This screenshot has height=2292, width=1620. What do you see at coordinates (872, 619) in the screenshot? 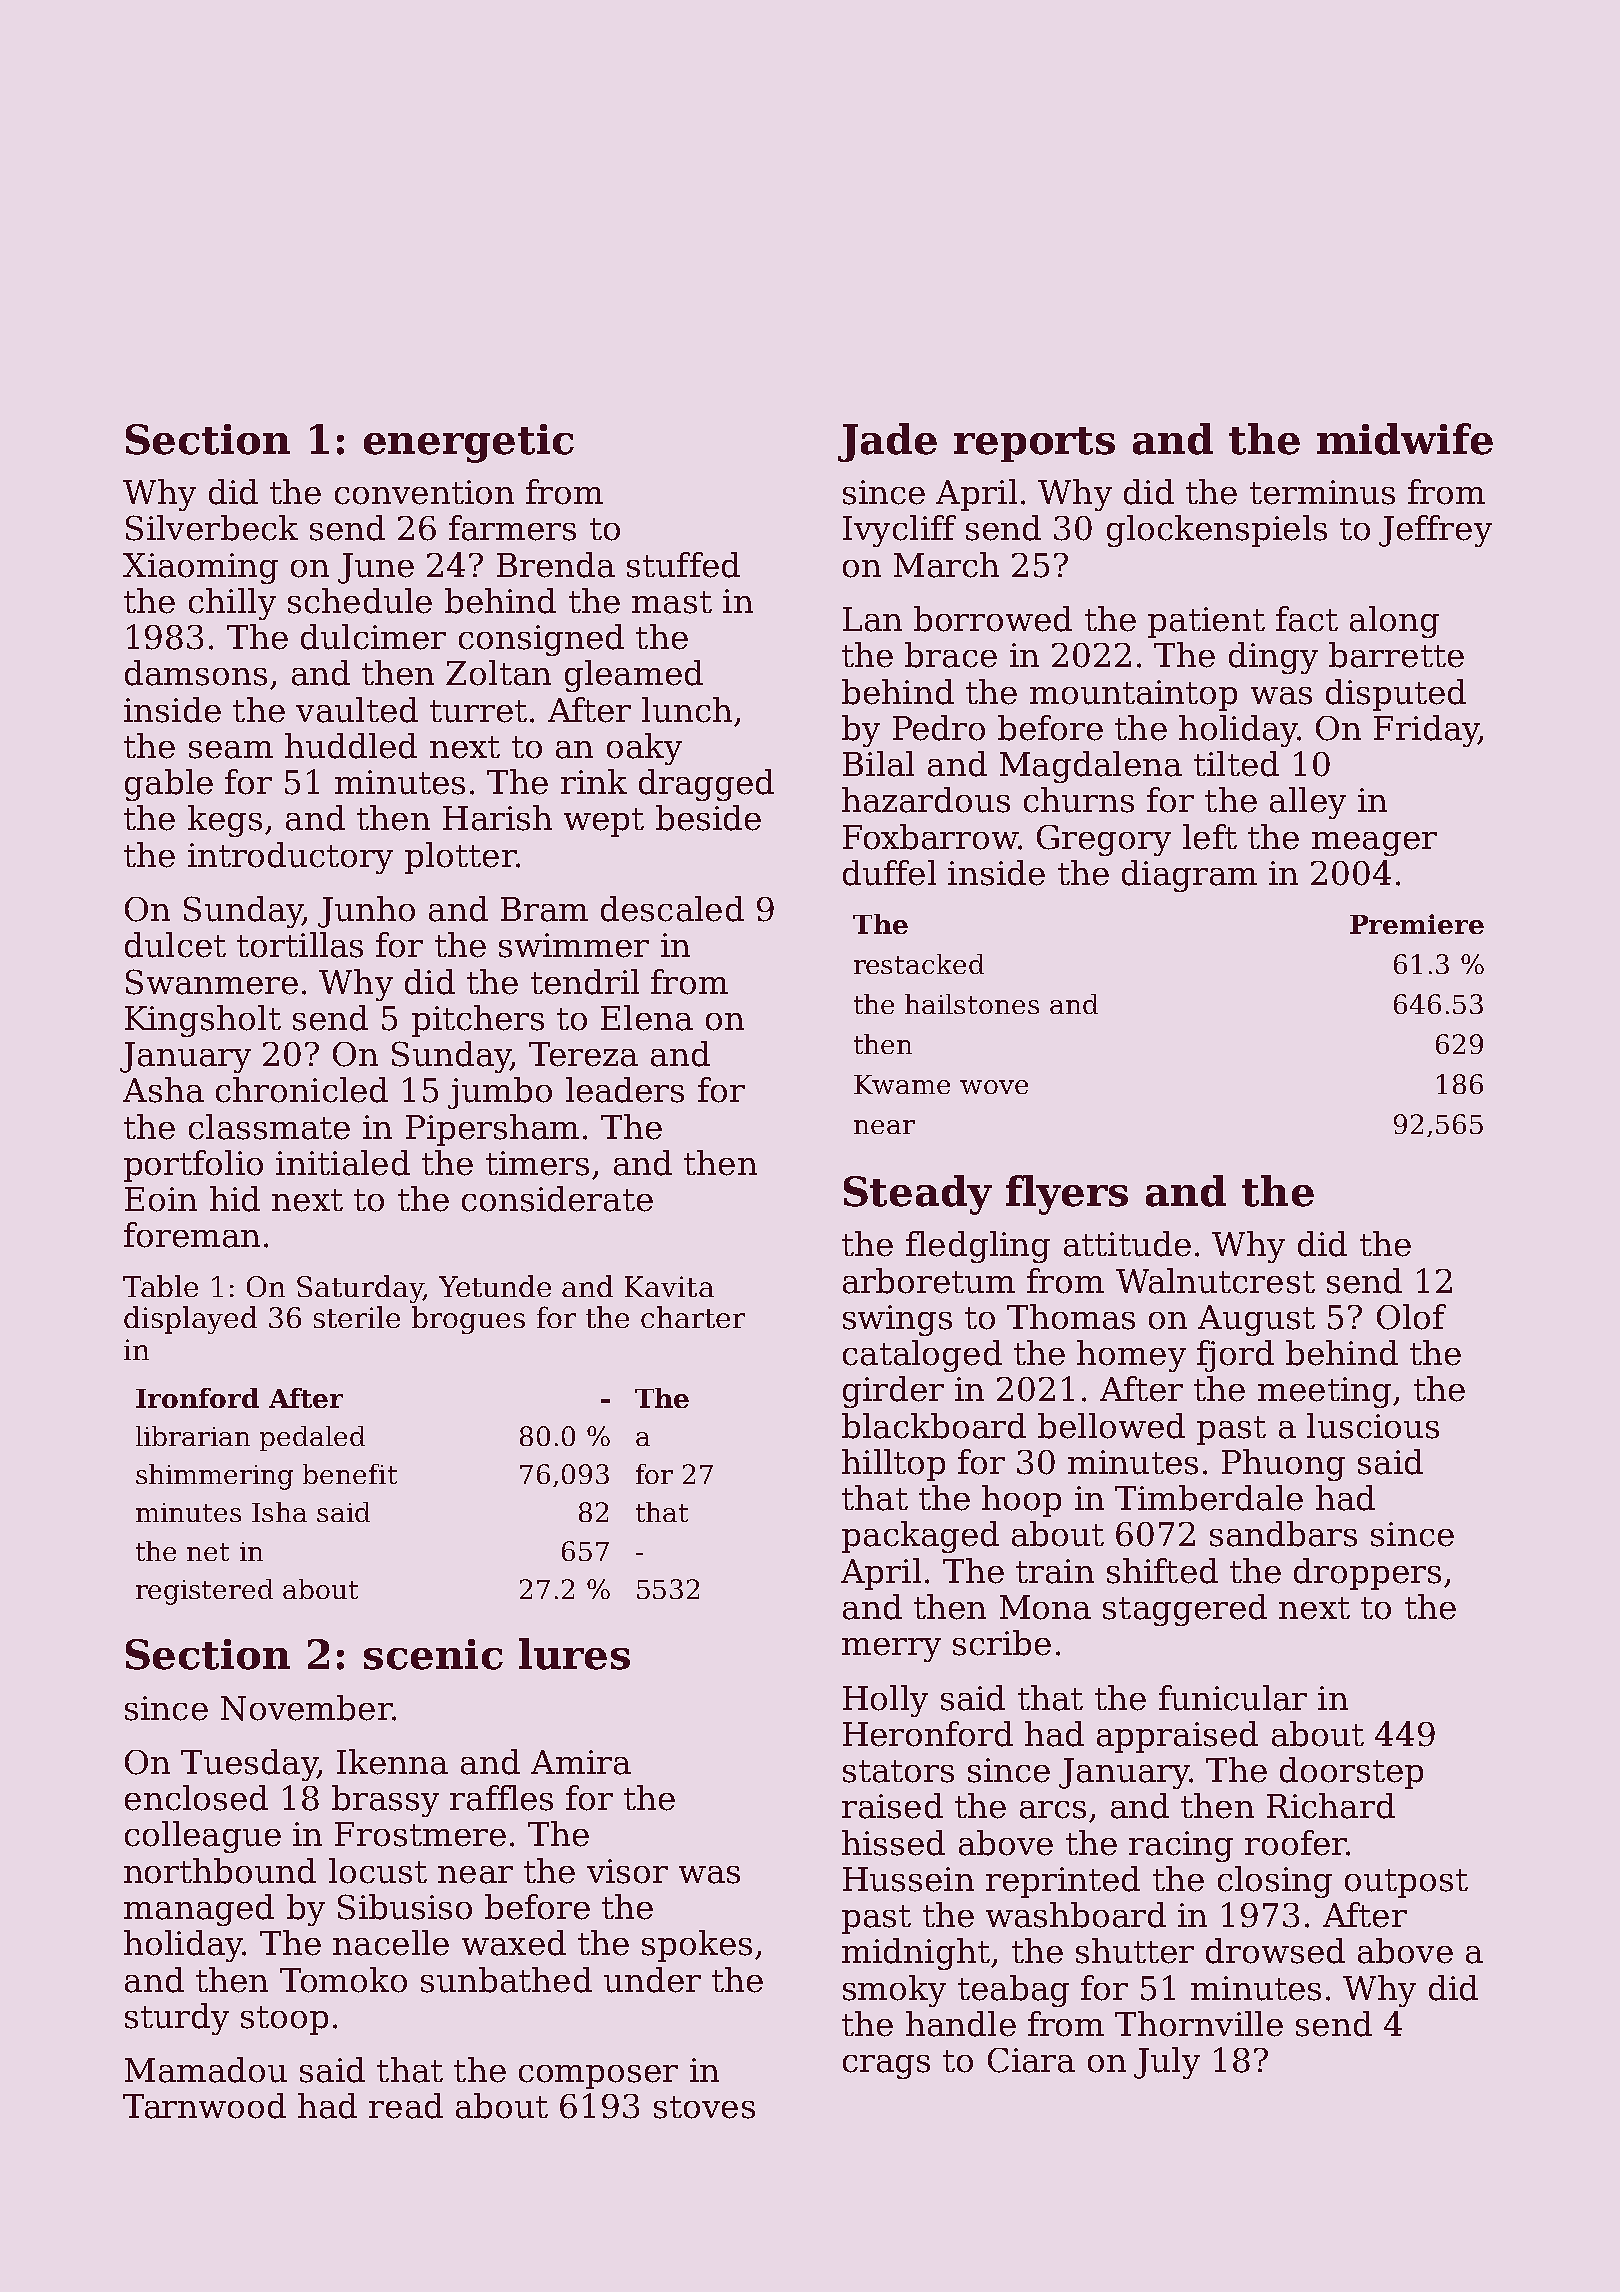
I see `Lan` at bounding box center [872, 619].
